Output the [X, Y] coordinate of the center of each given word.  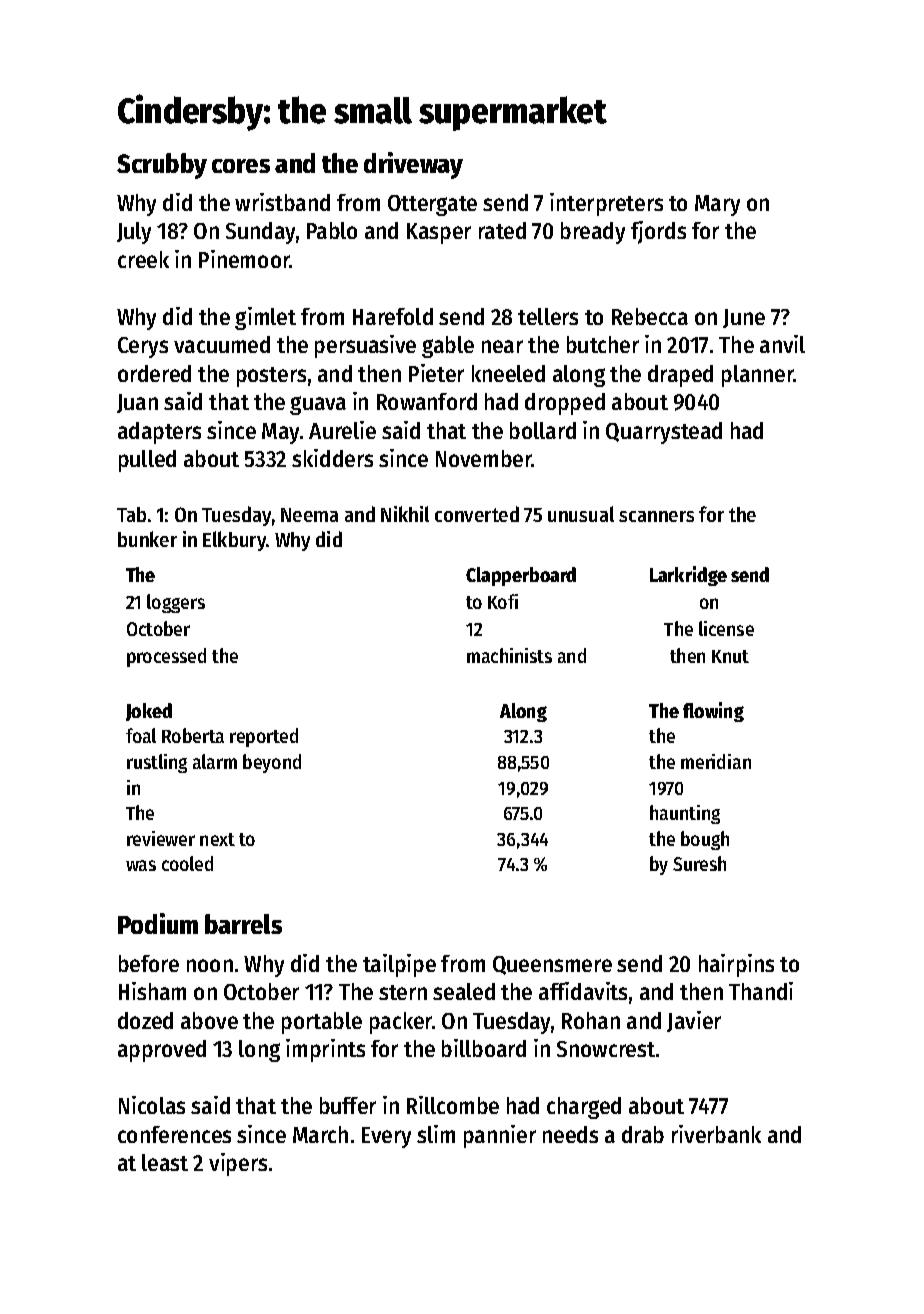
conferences [174, 1134]
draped [680, 376]
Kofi [503, 601]
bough [705, 840]
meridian [716, 761]
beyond [272, 763]
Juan [137, 403]
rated [502, 230]
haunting [685, 814]
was [141, 865]
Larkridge [688, 576]
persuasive [365, 346]
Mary [717, 205]
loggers [176, 603]
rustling [157, 763]
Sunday [260, 233]
